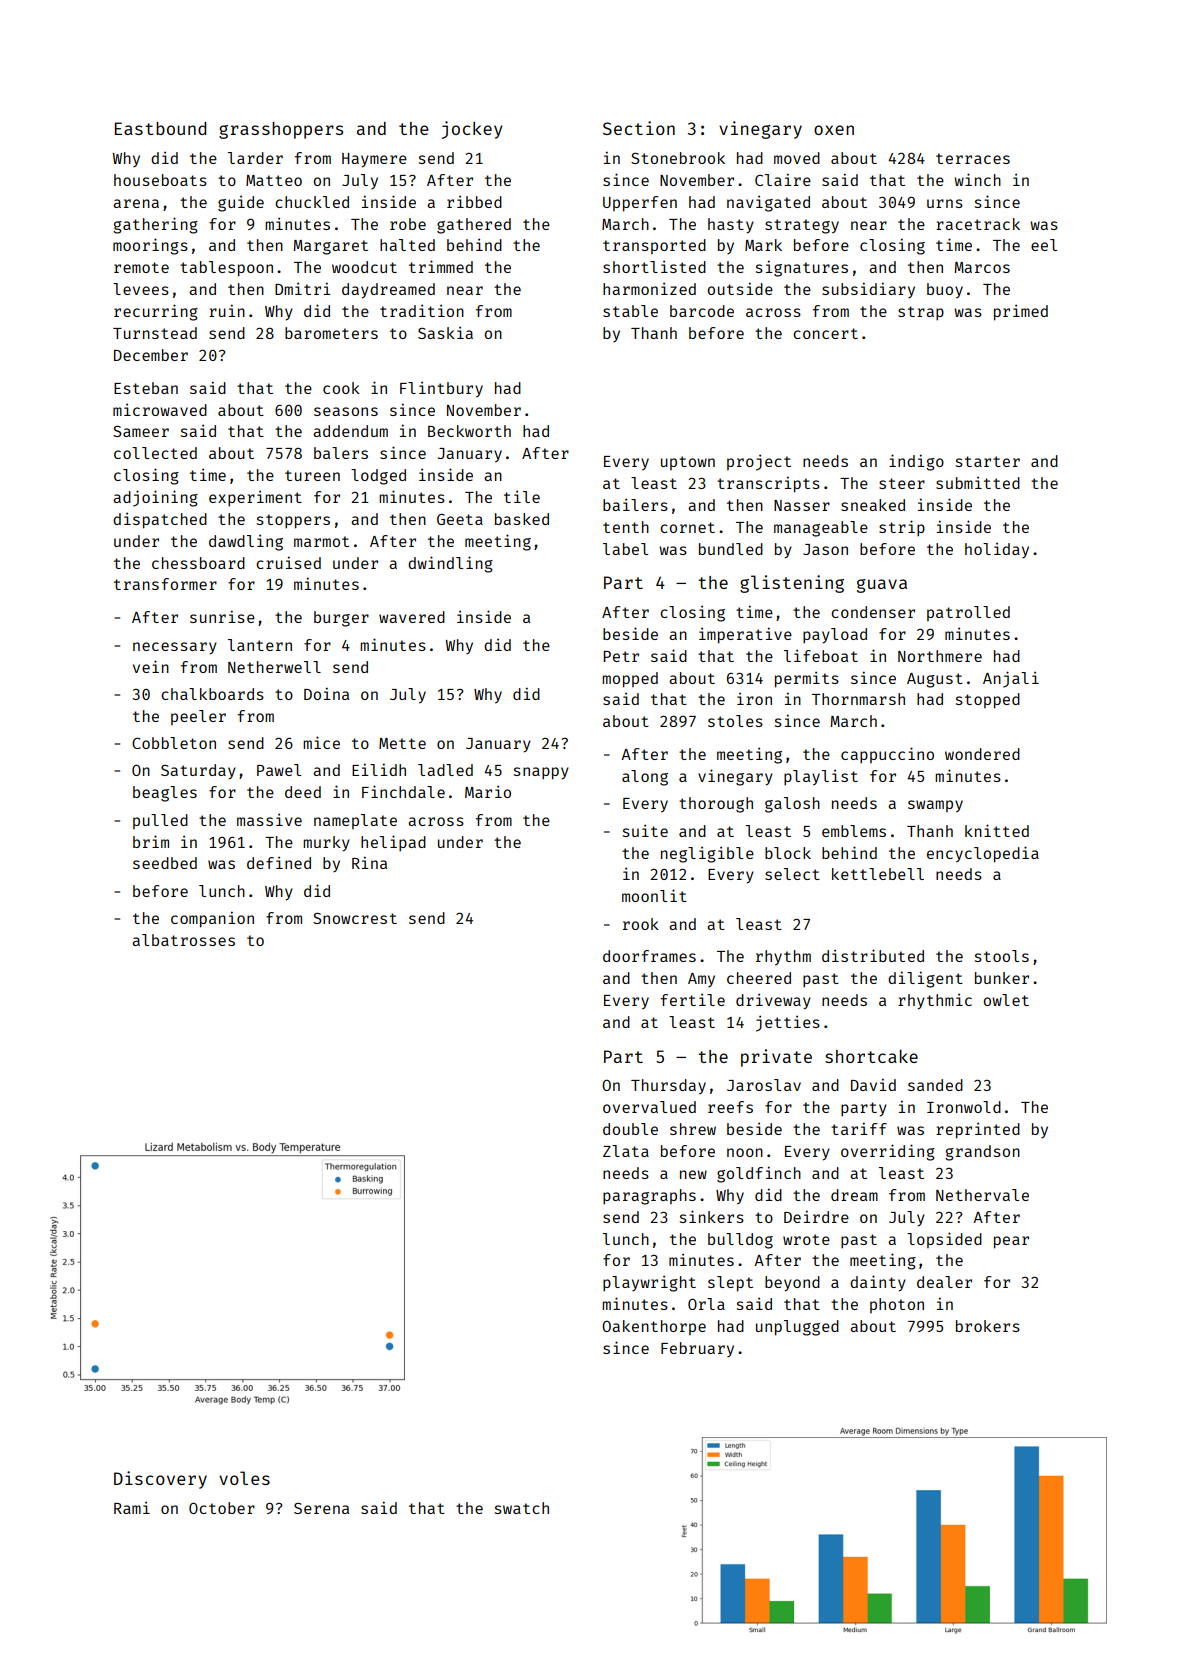 This image has width=1180, height=1668. What do you see at coordinates (639, 128) in the image?
I see `Section` at bounding box center [639, 128].
